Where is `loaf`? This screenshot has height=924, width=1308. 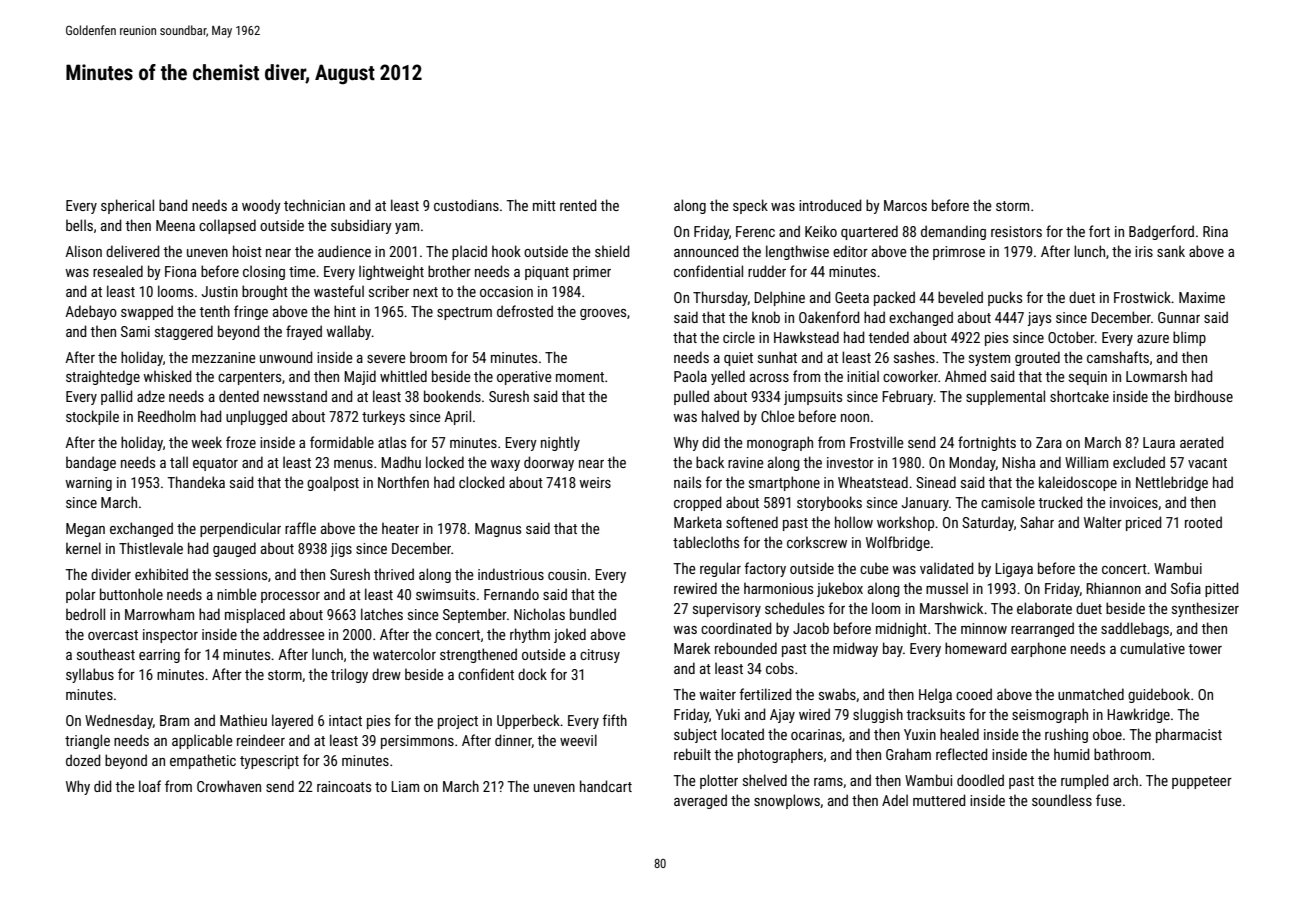 loaf is located at coordinates (150, 786).
